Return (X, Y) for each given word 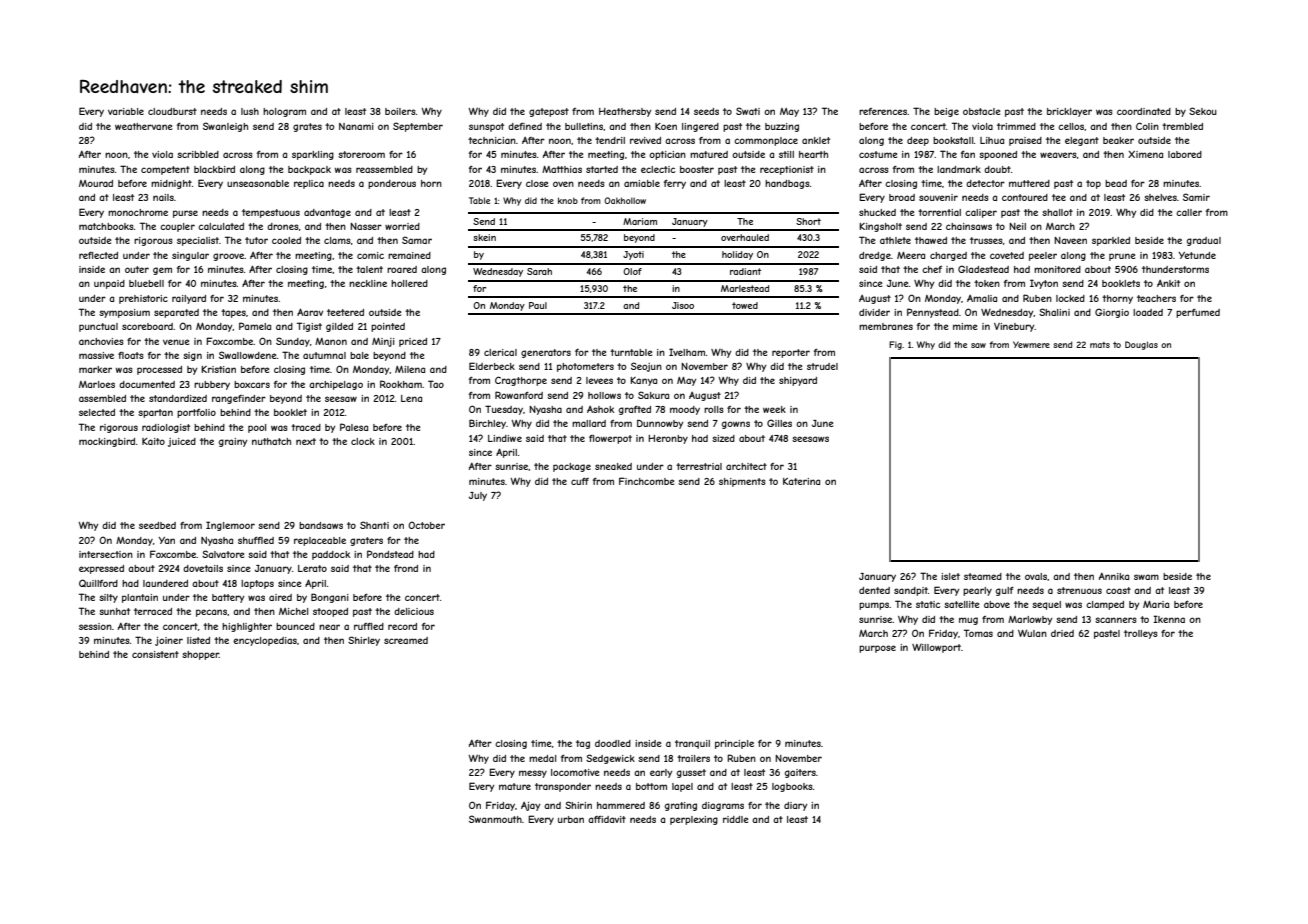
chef (932, 269)
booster (697, 169)
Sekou (1203, 111)
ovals (1036, 576)
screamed (406, 640)
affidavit (607, 819)
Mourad (96, 183)
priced (413, 342)
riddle (735, 819)
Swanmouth (495, 819)
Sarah (539, 271)
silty (108, 598)
